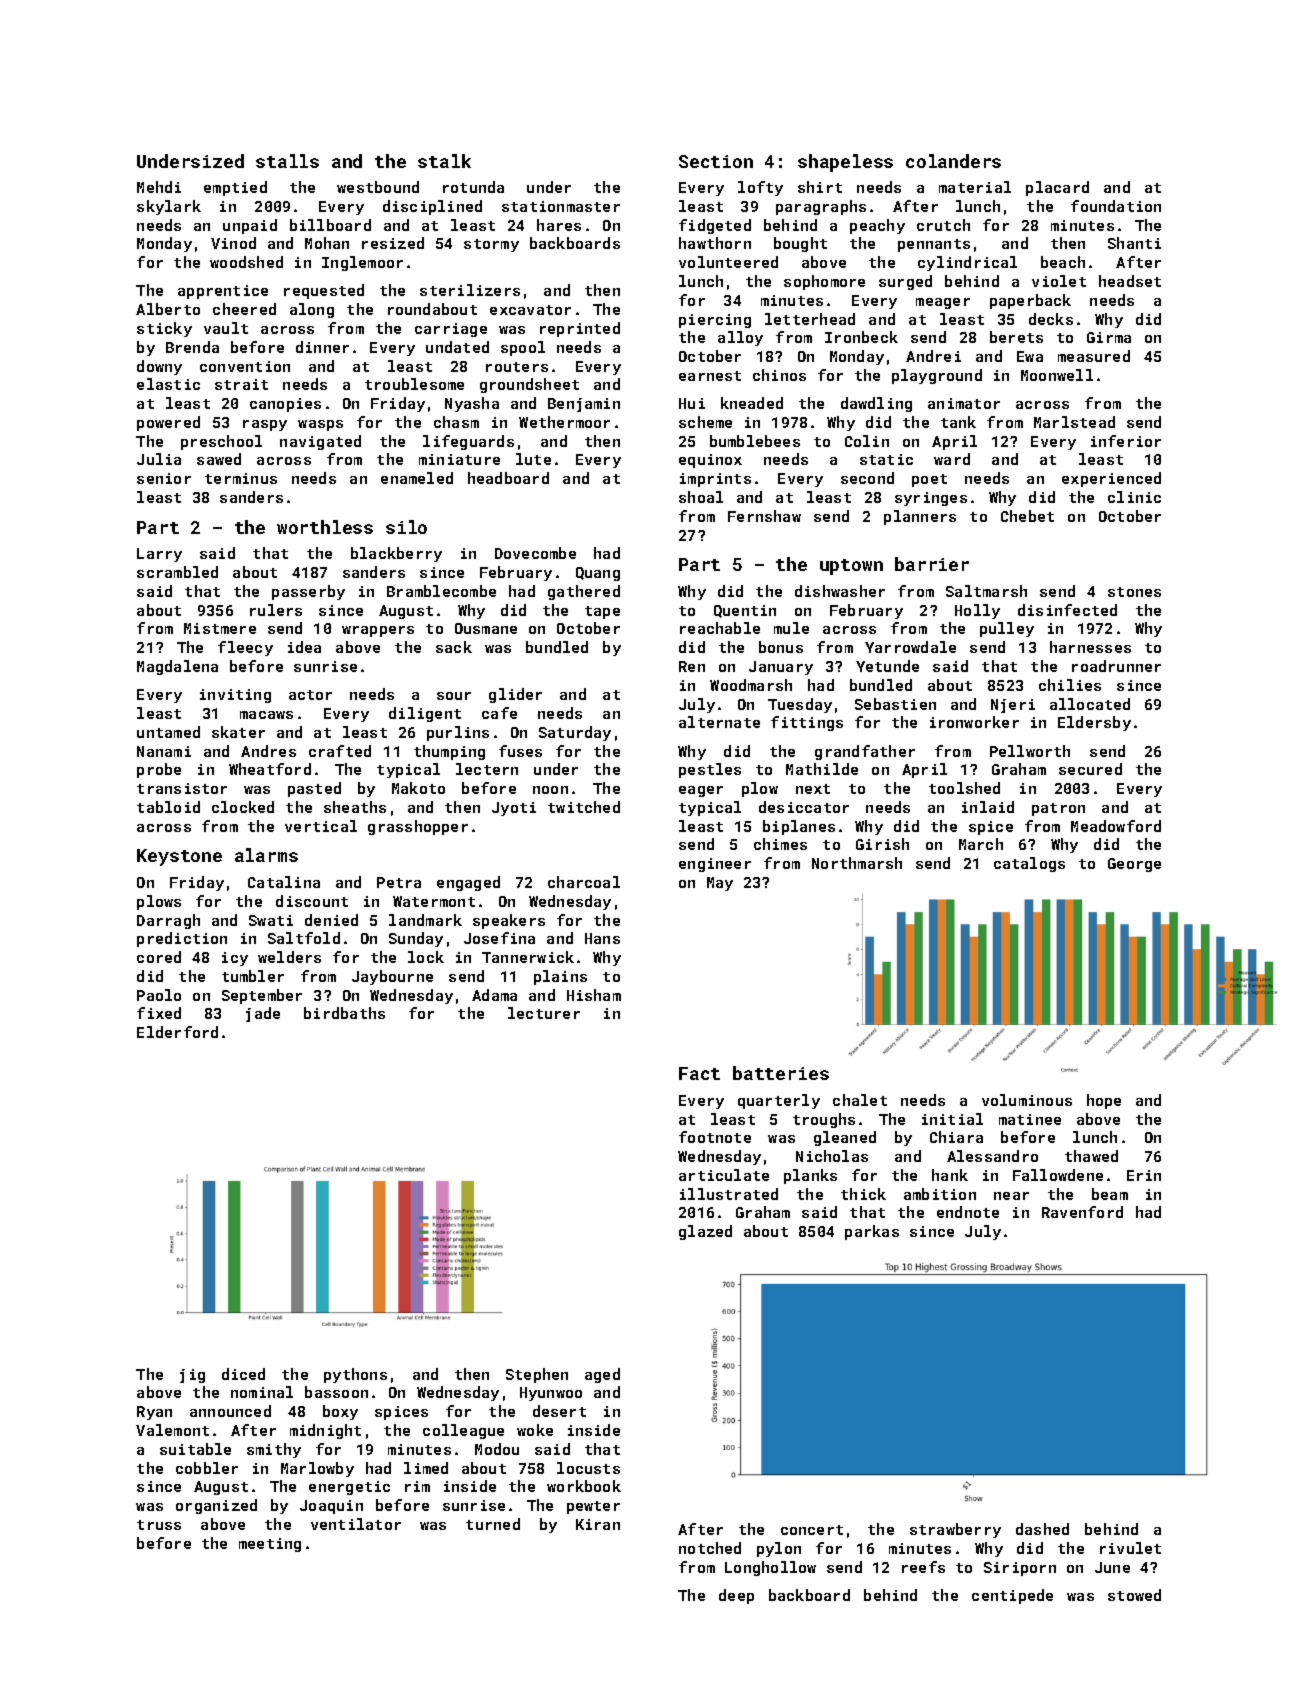 The image size is (1300, 1682). Describe the element at coordinates (245, 648) in the image. I see `fleecy` at that location.
